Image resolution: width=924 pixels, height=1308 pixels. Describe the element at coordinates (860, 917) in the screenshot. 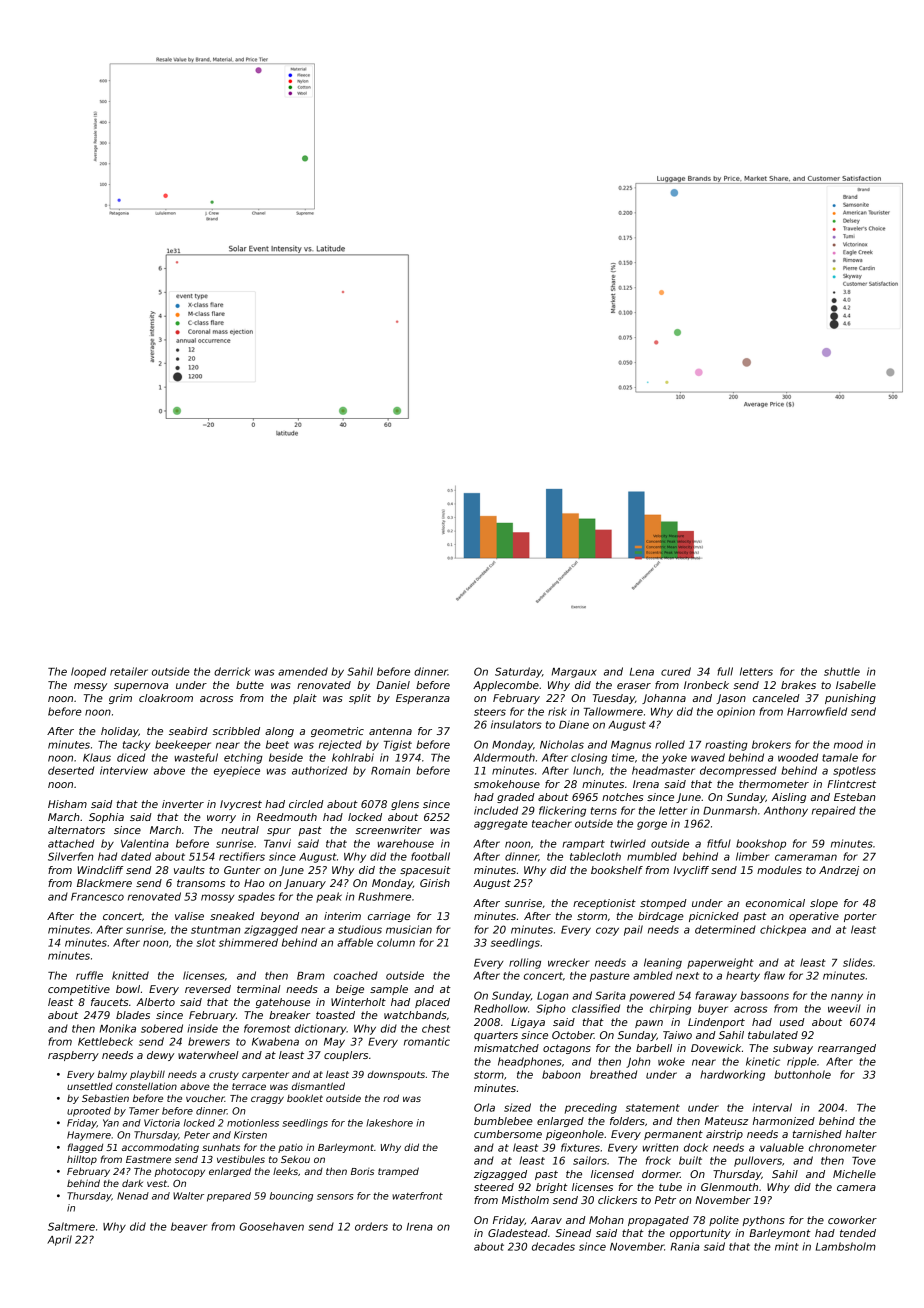

I see `porter` at that location.
